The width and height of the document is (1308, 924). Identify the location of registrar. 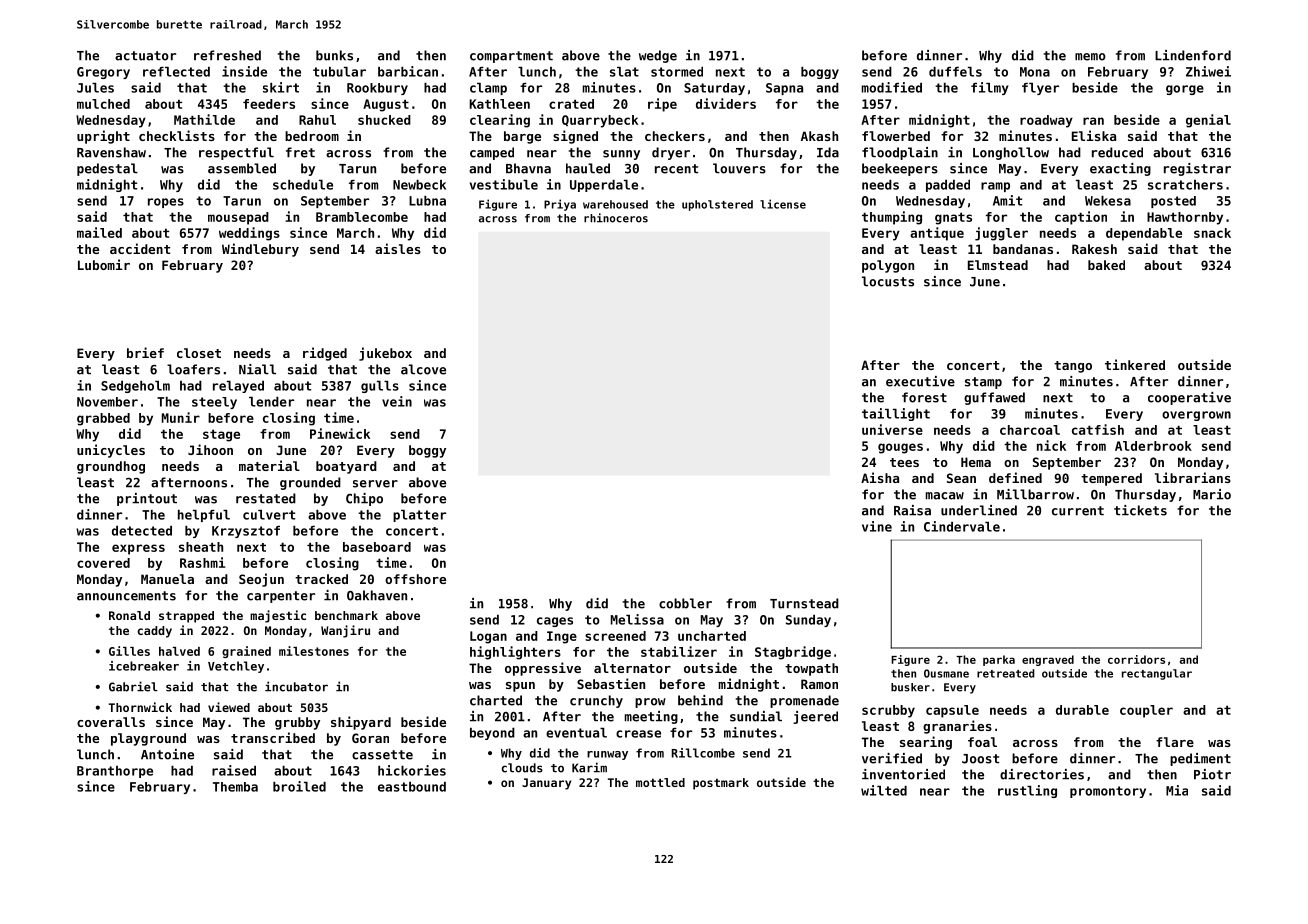
(1197, 169).
